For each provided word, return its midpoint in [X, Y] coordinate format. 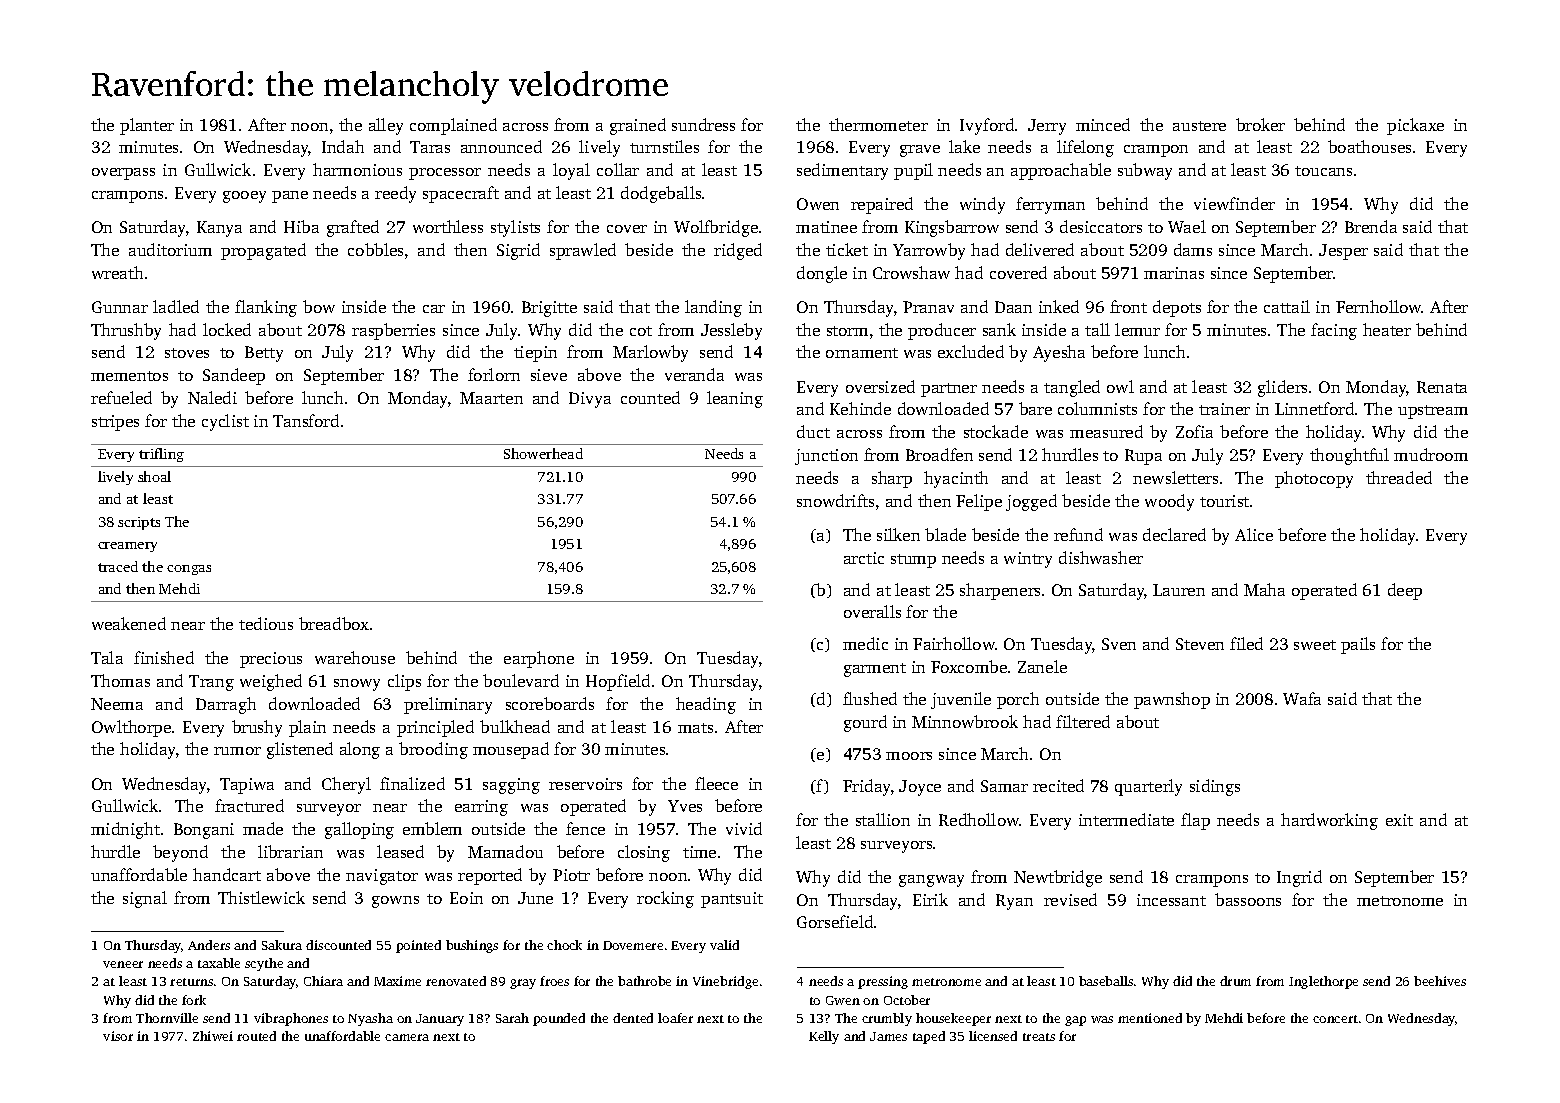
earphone [539, 659]
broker [1260, 124]
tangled [1072, 388]
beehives [1440, 981]
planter [147, 126]
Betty [264, 354]
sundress [703, 124]
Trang [211, 683]
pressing [883, 982]
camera [407, 1037]
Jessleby [731, 331]
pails [1358, 645]
